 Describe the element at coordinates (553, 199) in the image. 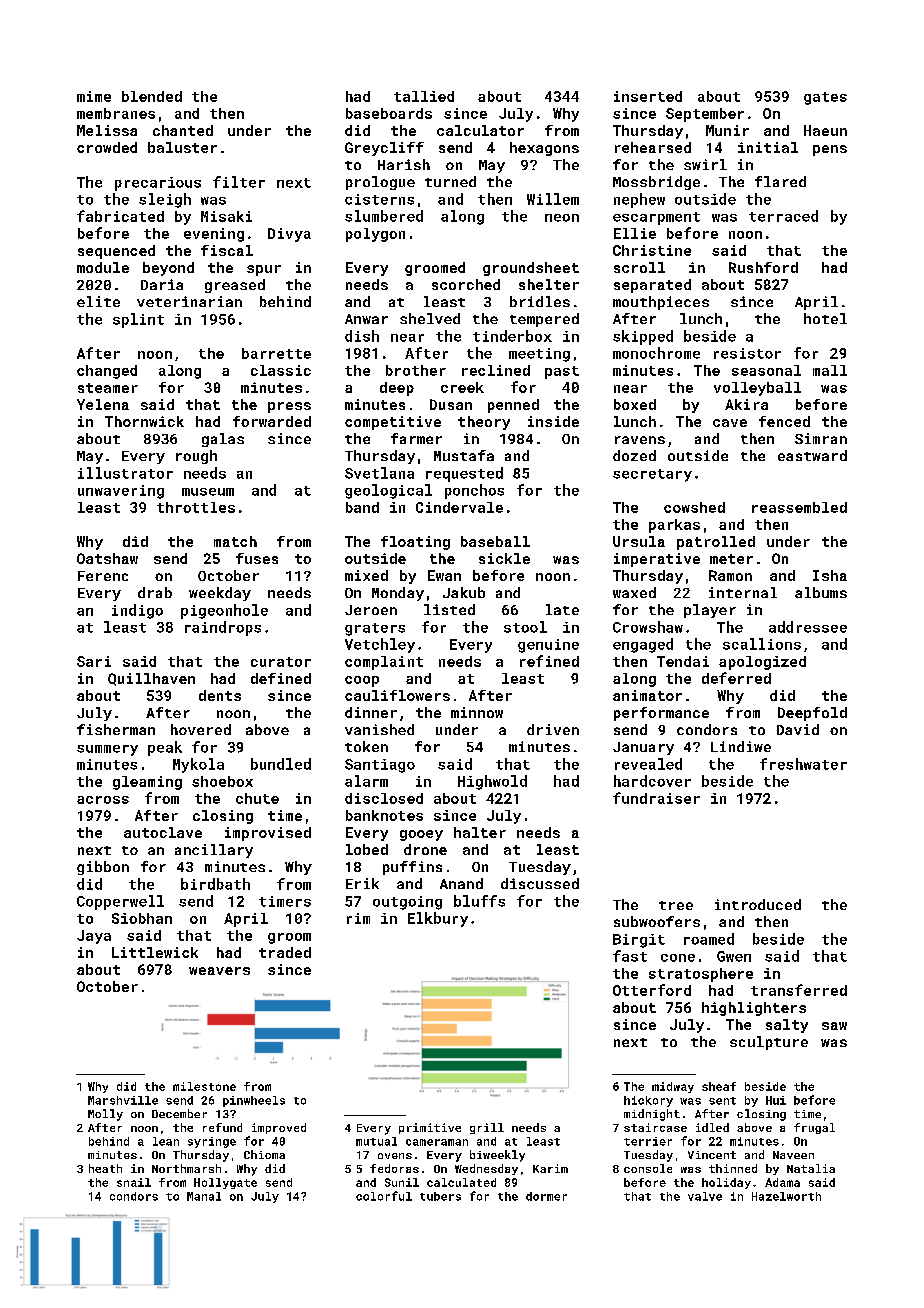

I see `Willem` at that location.
